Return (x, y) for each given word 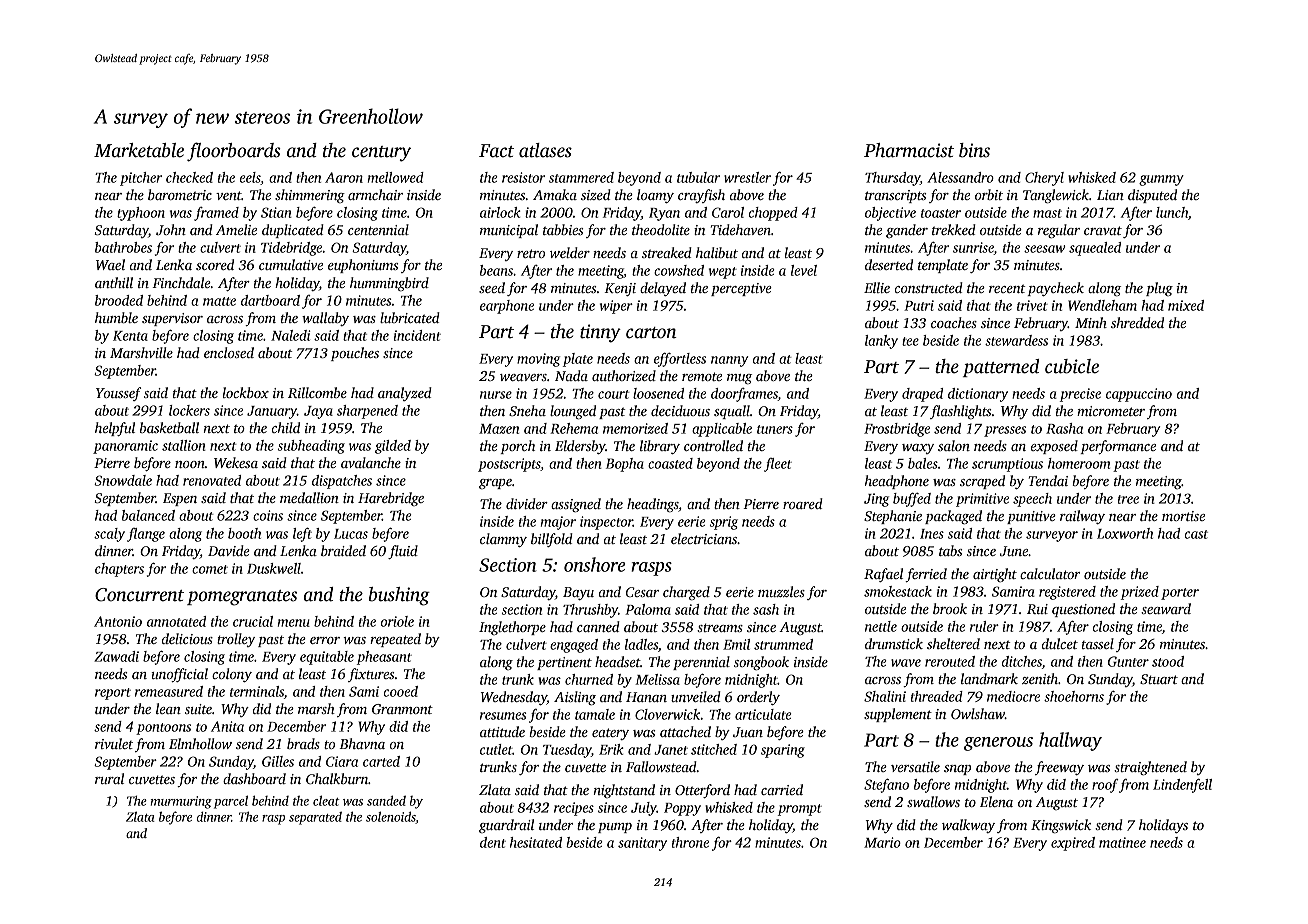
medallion (309, 497)
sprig (724, 523)
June (1014, 551)
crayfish (701, 196)
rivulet (114, 743)
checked (189, 177)
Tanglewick (1056, 196)
